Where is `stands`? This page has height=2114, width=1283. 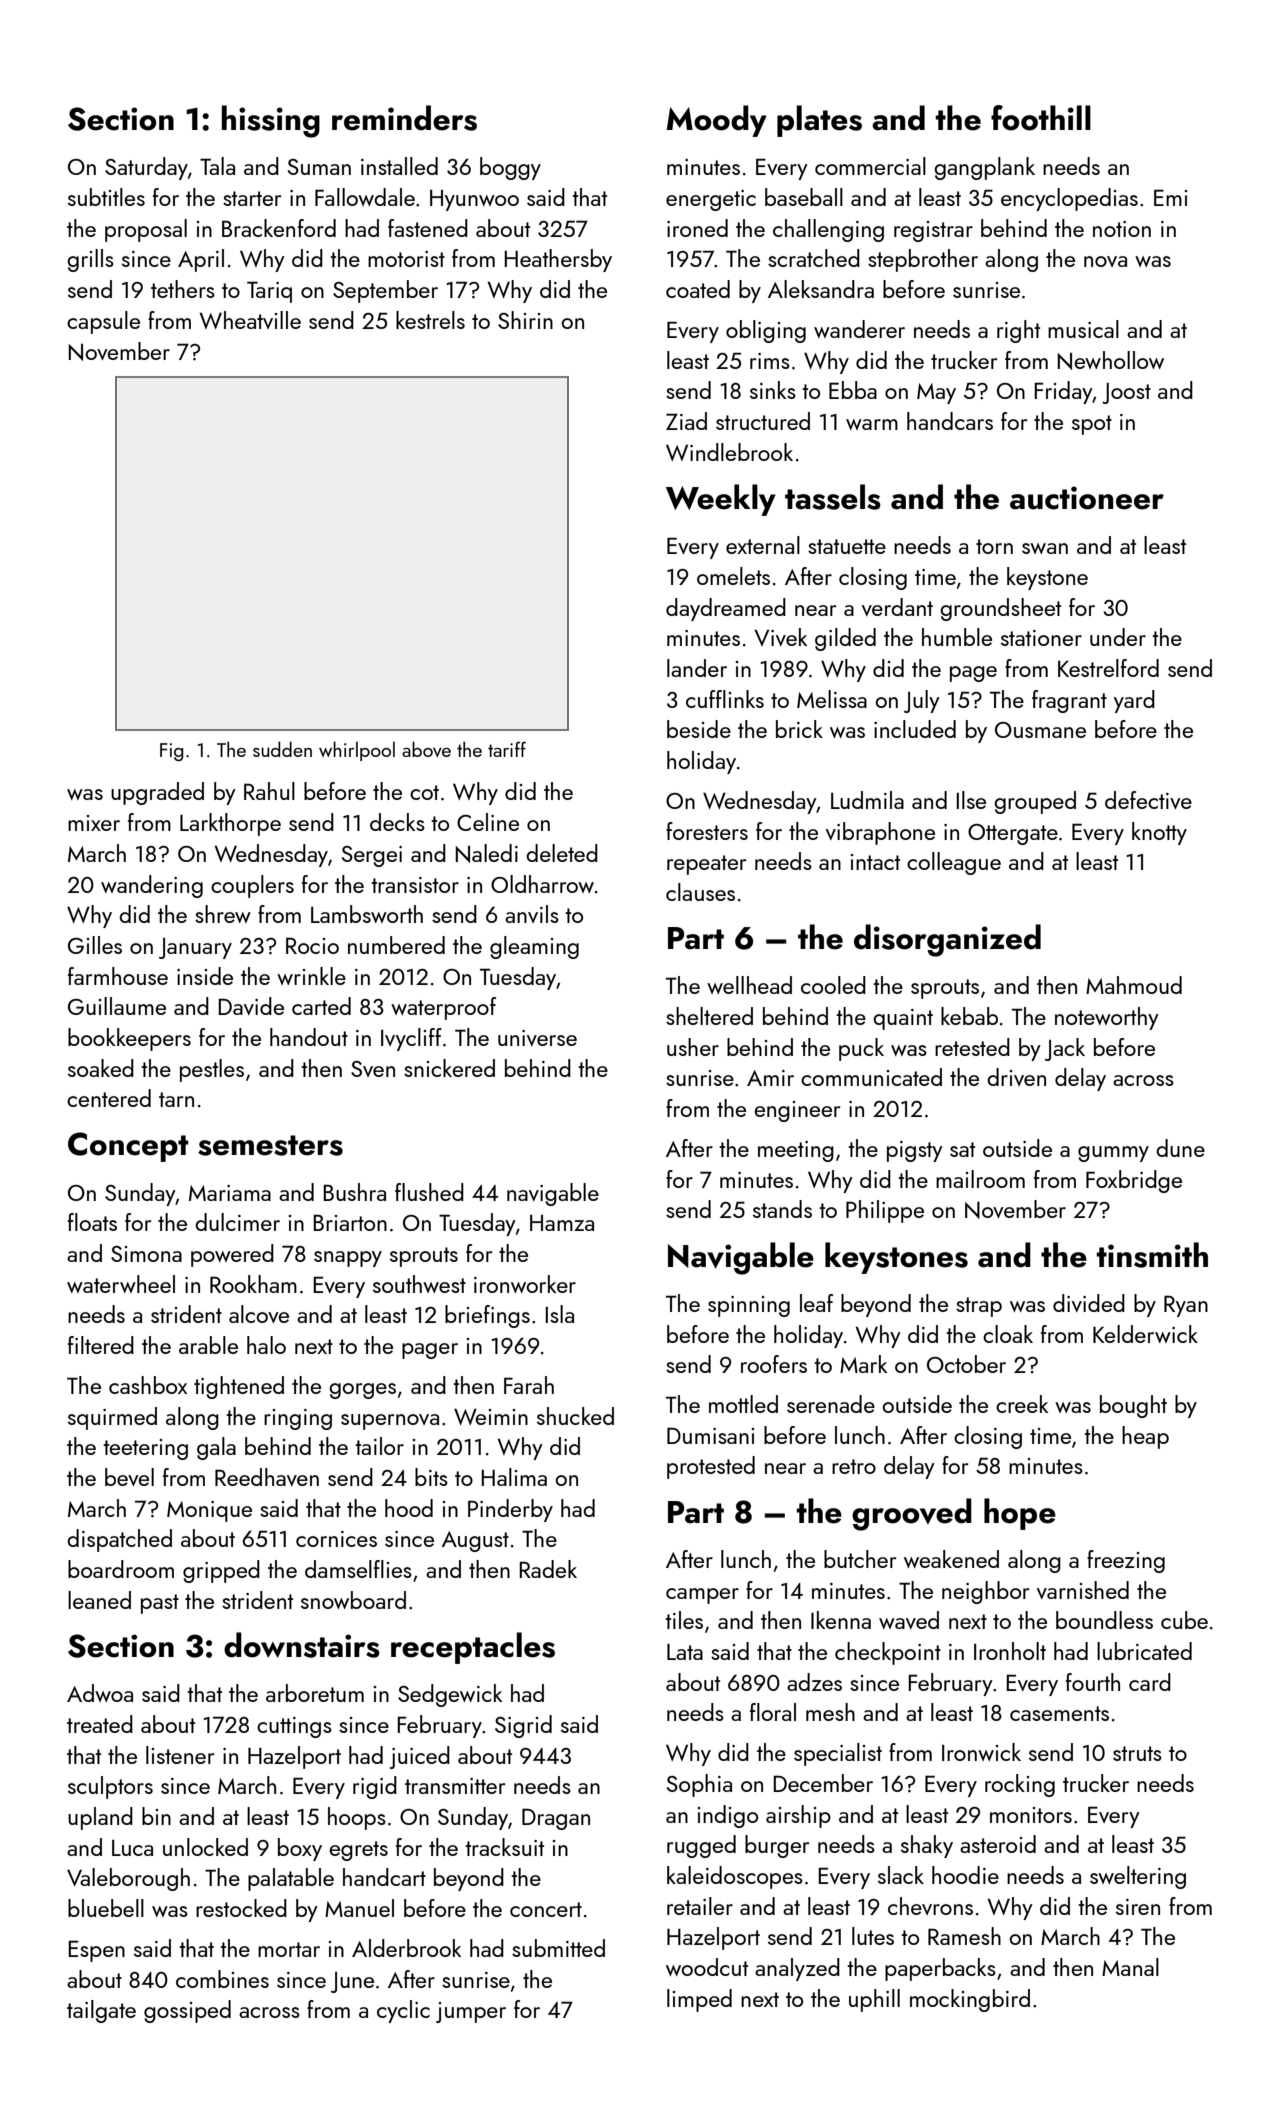 stands is located at coordinates (782, 1209).
